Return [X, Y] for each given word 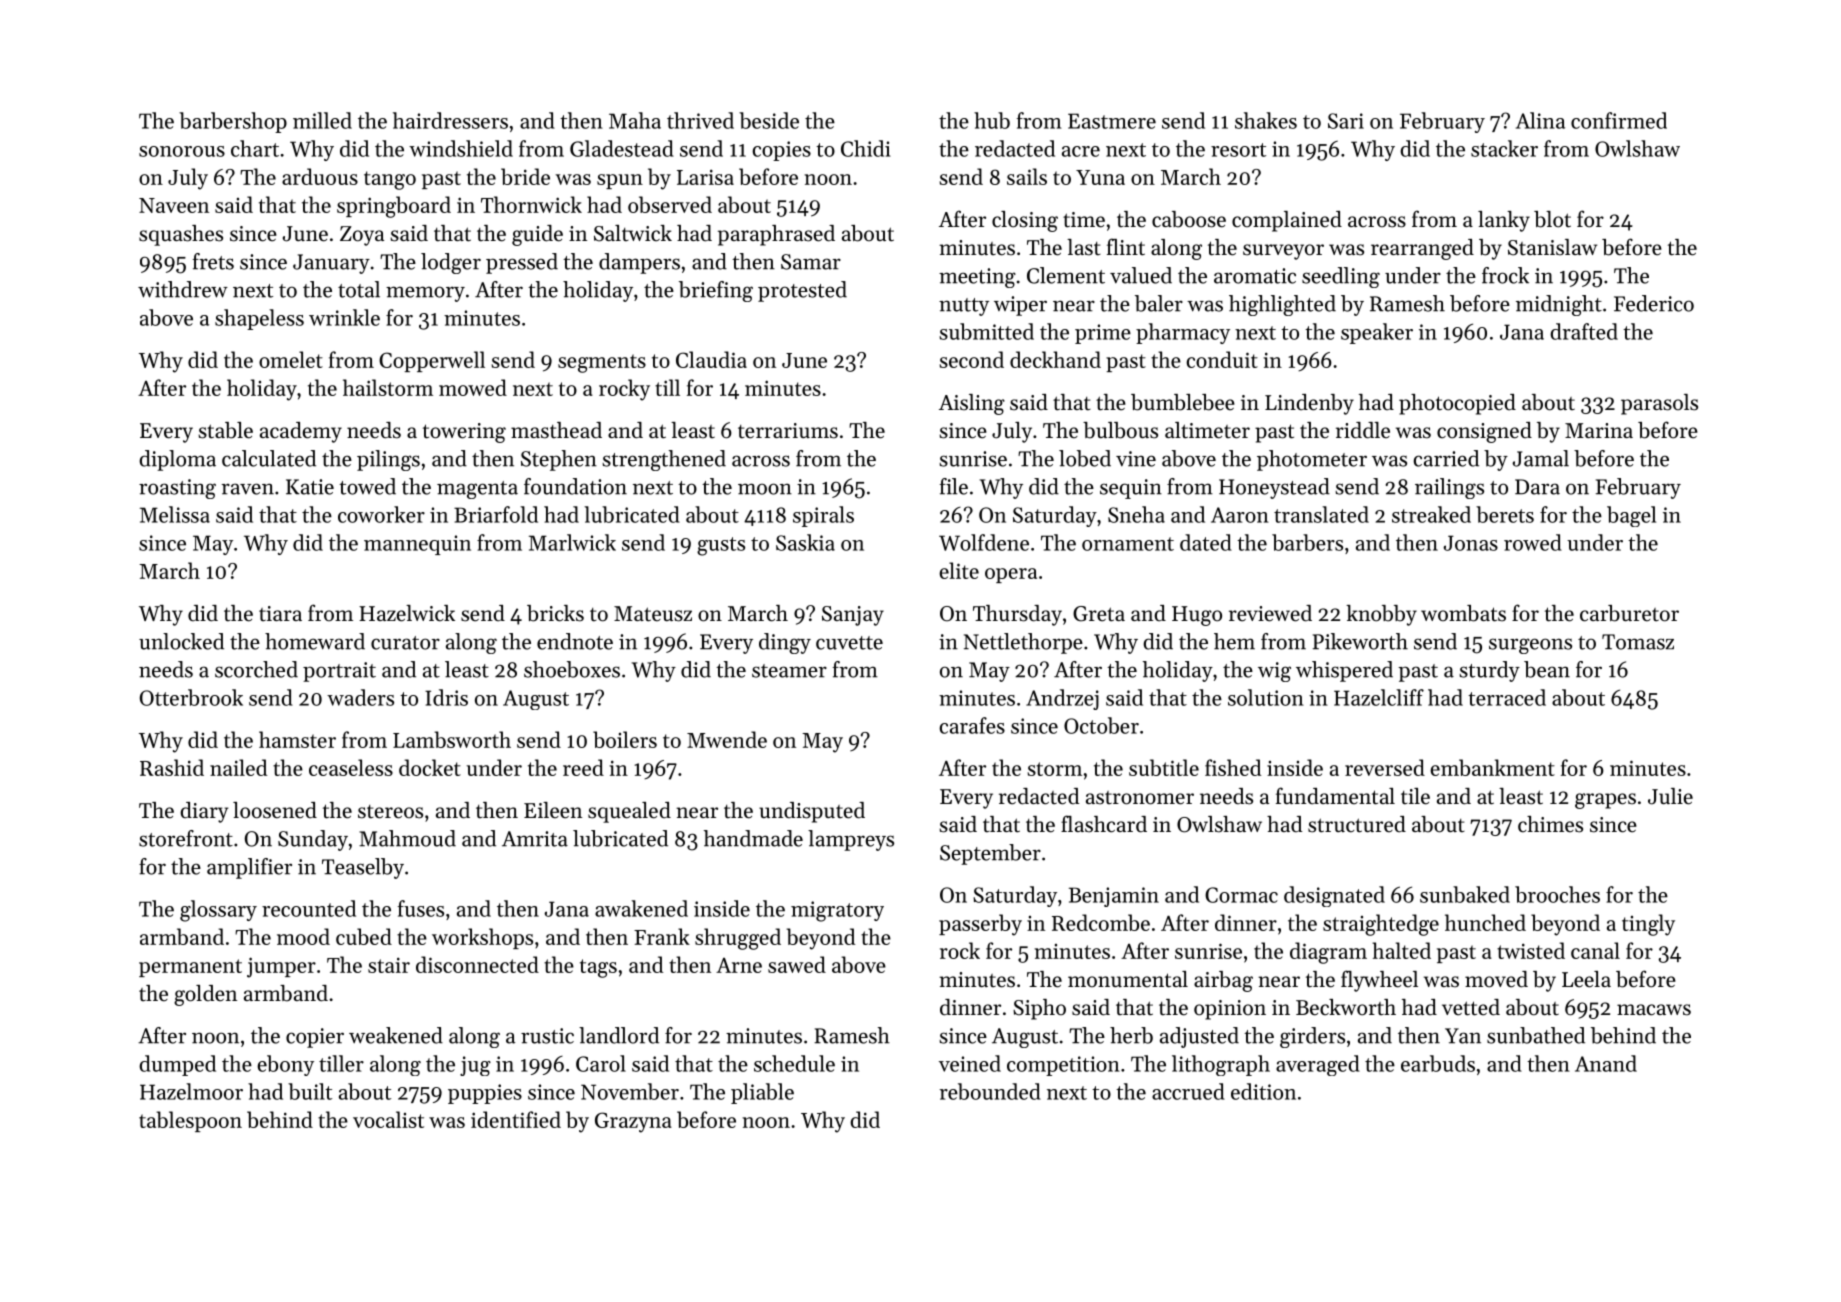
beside [769, 120]
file [953, 486]
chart [255, 148]
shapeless [259, 319]
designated [1334, 896]
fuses [421, 908]
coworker [381, 514]
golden [205, 995]
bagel [1631, 516]
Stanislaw [1552, 247]
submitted [986, 331]
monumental [1128, 979]
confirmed [1619, 120]
